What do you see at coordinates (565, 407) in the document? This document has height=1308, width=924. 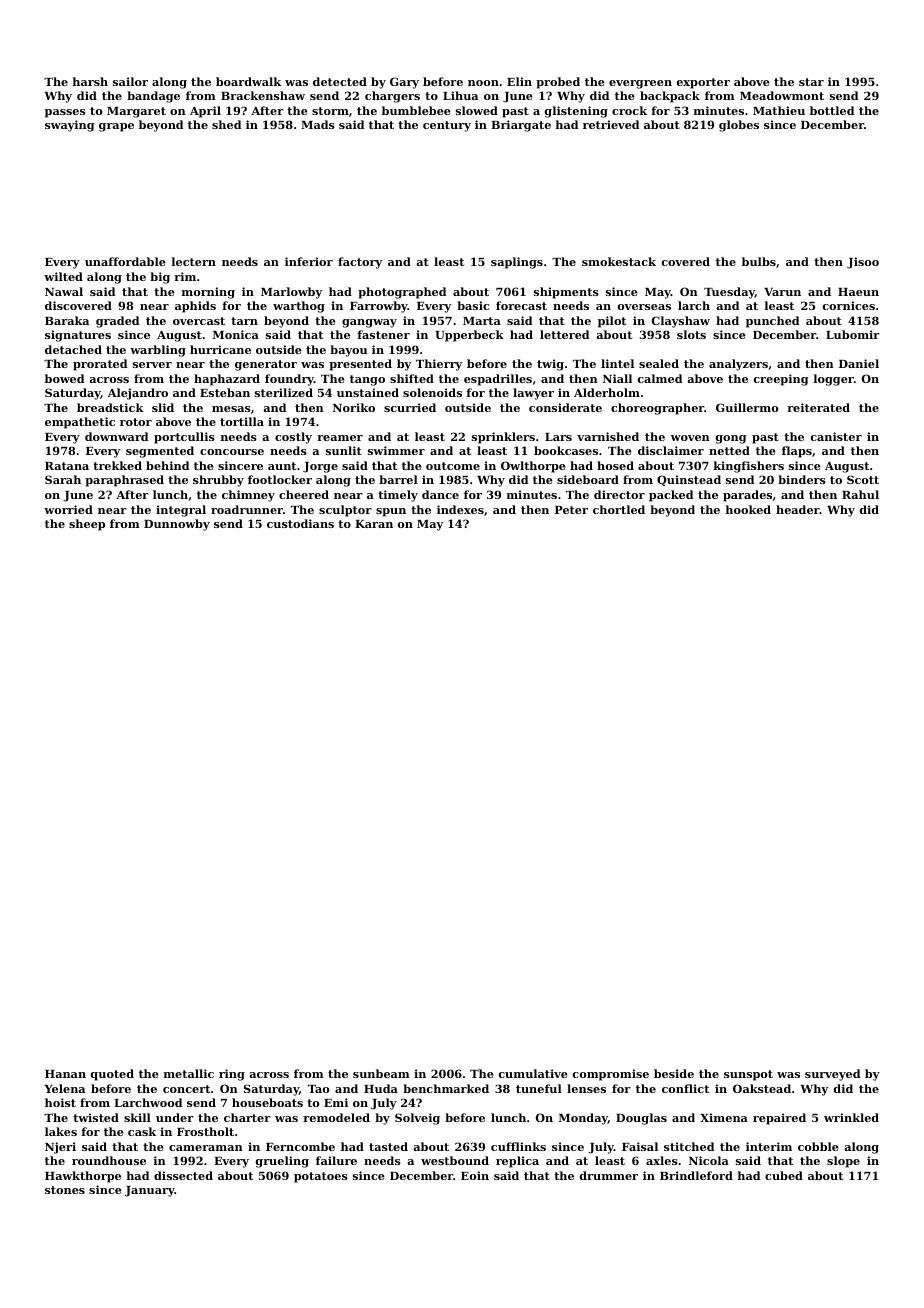 I see `considerate` at bounding box center [565, 407].
